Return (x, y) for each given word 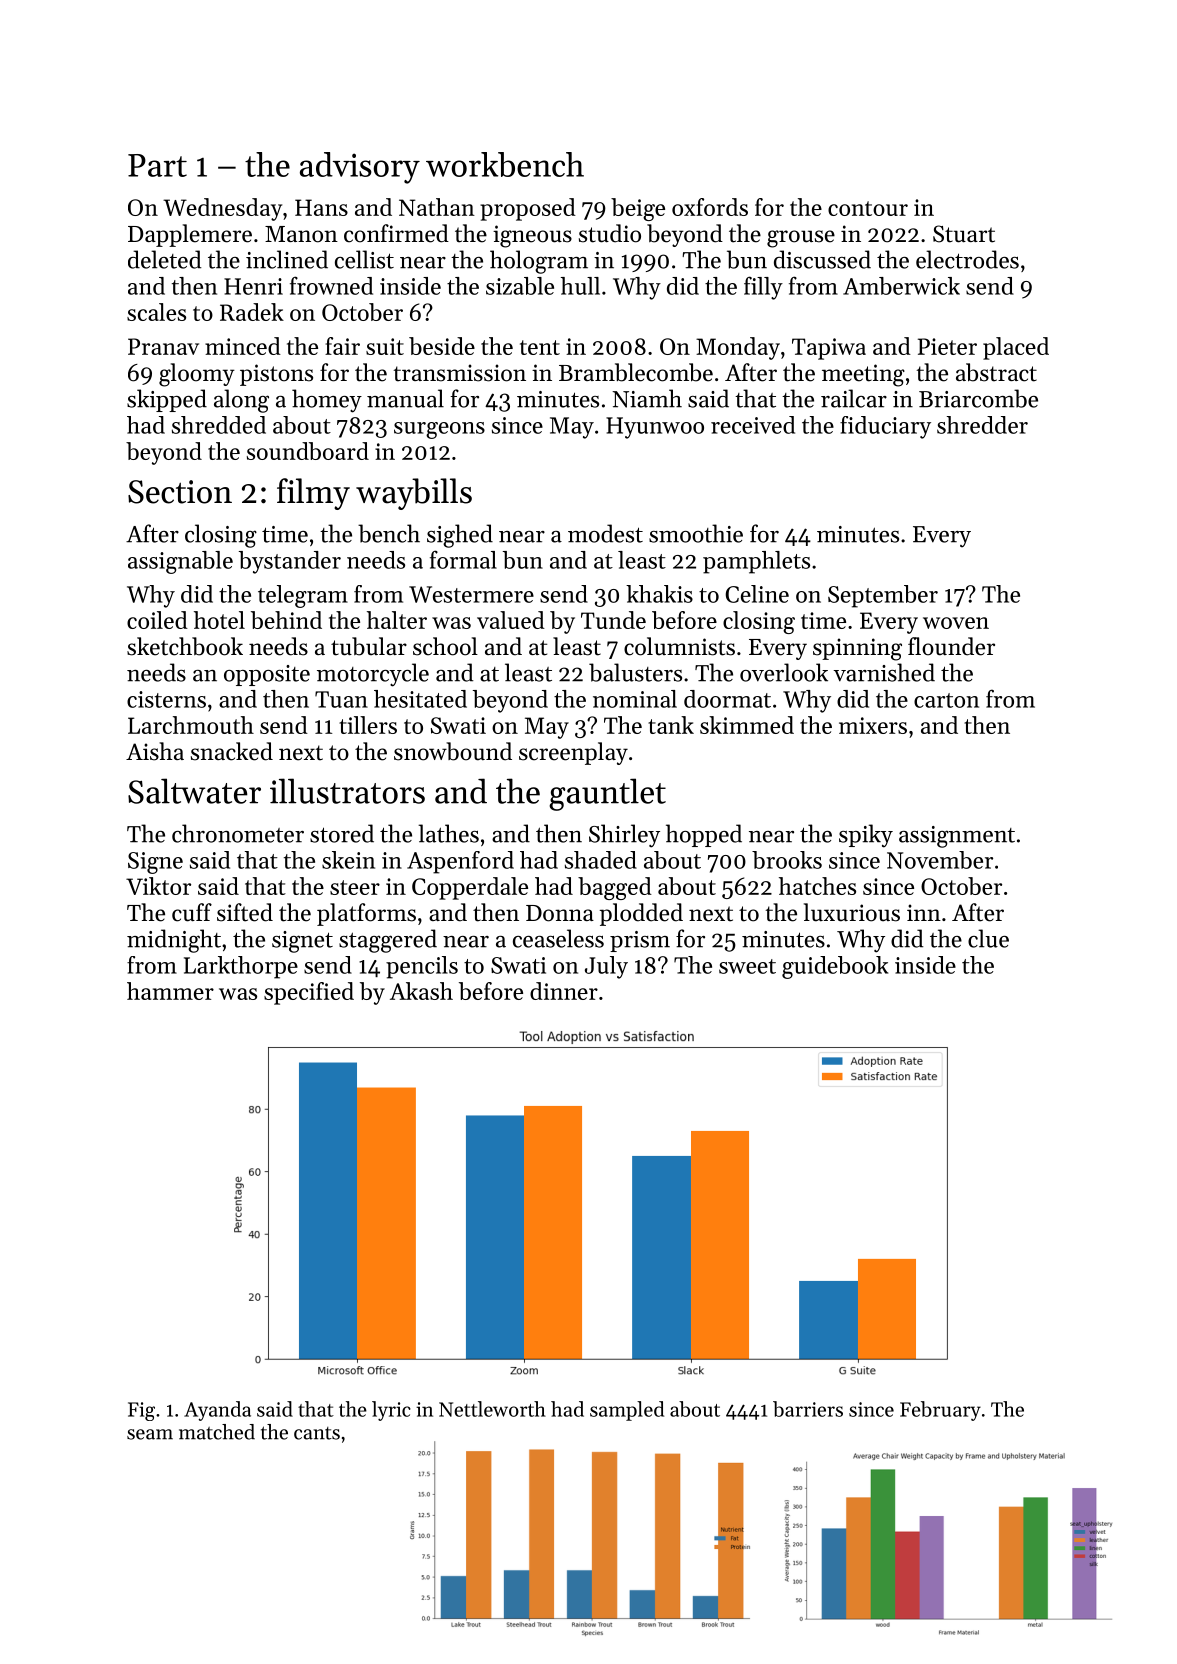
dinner (564, 991)
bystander (290, 562)
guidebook (835, 967)
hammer (170, 991)
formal (463, 559)
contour (868, 208)
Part (157, 165)
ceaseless (558, 938)
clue (988, 938)
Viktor (158, 886)
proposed (528, 209)
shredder (982, 425)
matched (217, 1432)
